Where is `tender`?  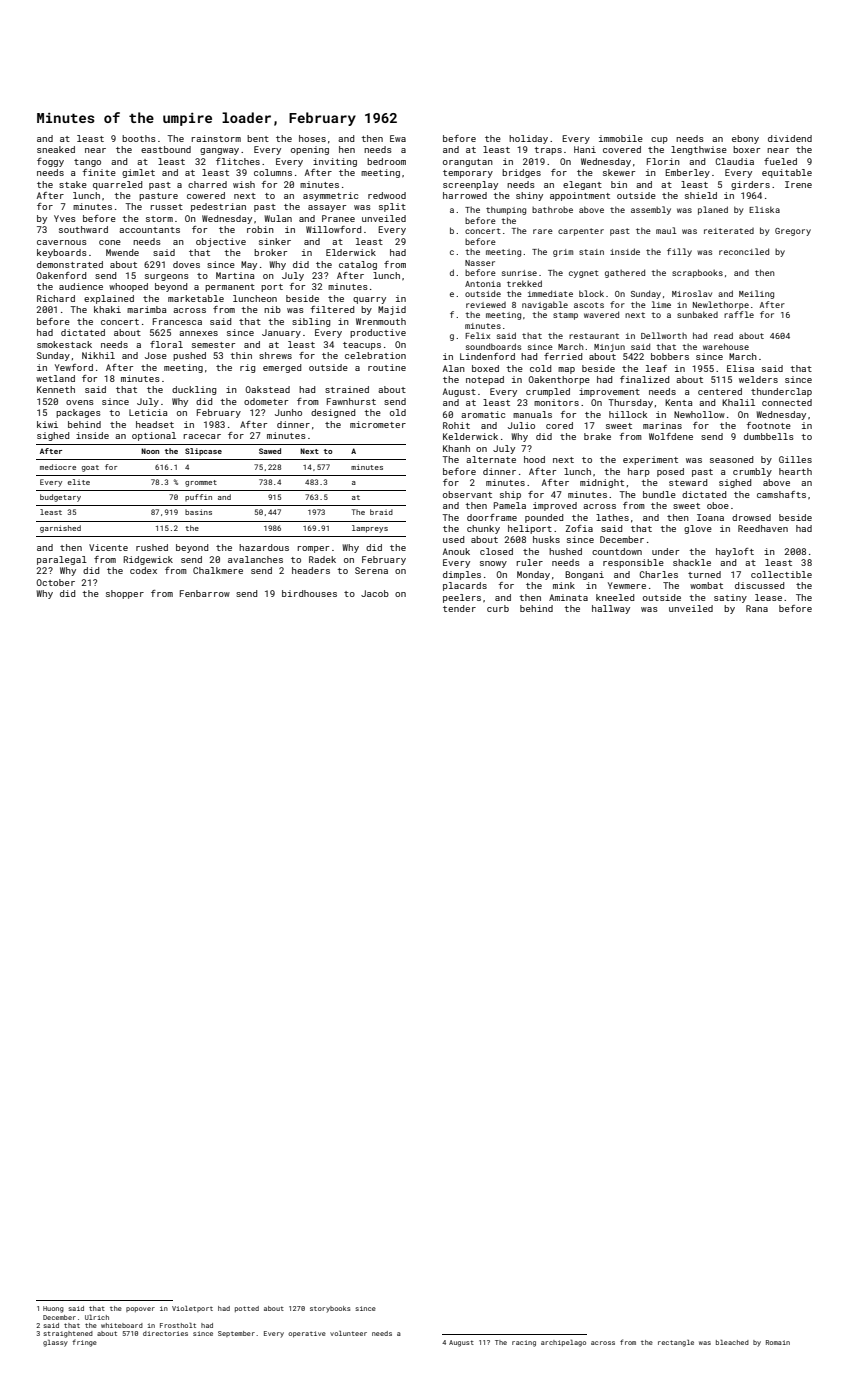
tender is located at coordinates (459, 608).
